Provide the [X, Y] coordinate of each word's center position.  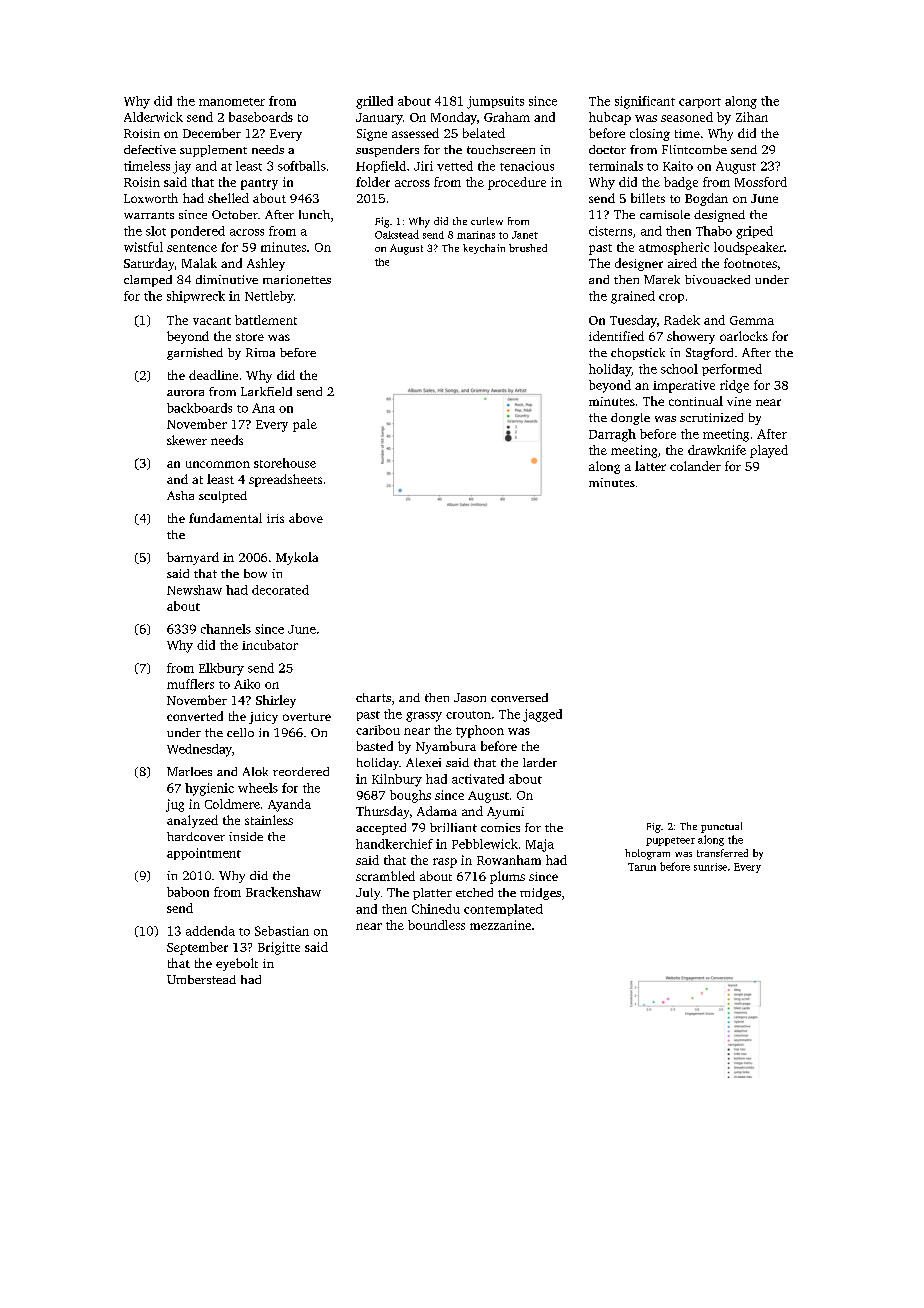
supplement [213, 151]
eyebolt [237, 964]
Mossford [761, 182]
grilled [374, 102]
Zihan [752, 117]
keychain [484, 249]
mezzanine [500, 925]
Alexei [423, 762]
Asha [180, 495]
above [306, 518]
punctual [721, 827]
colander [695, 466]
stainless [269, 820]
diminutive [227, 279]
